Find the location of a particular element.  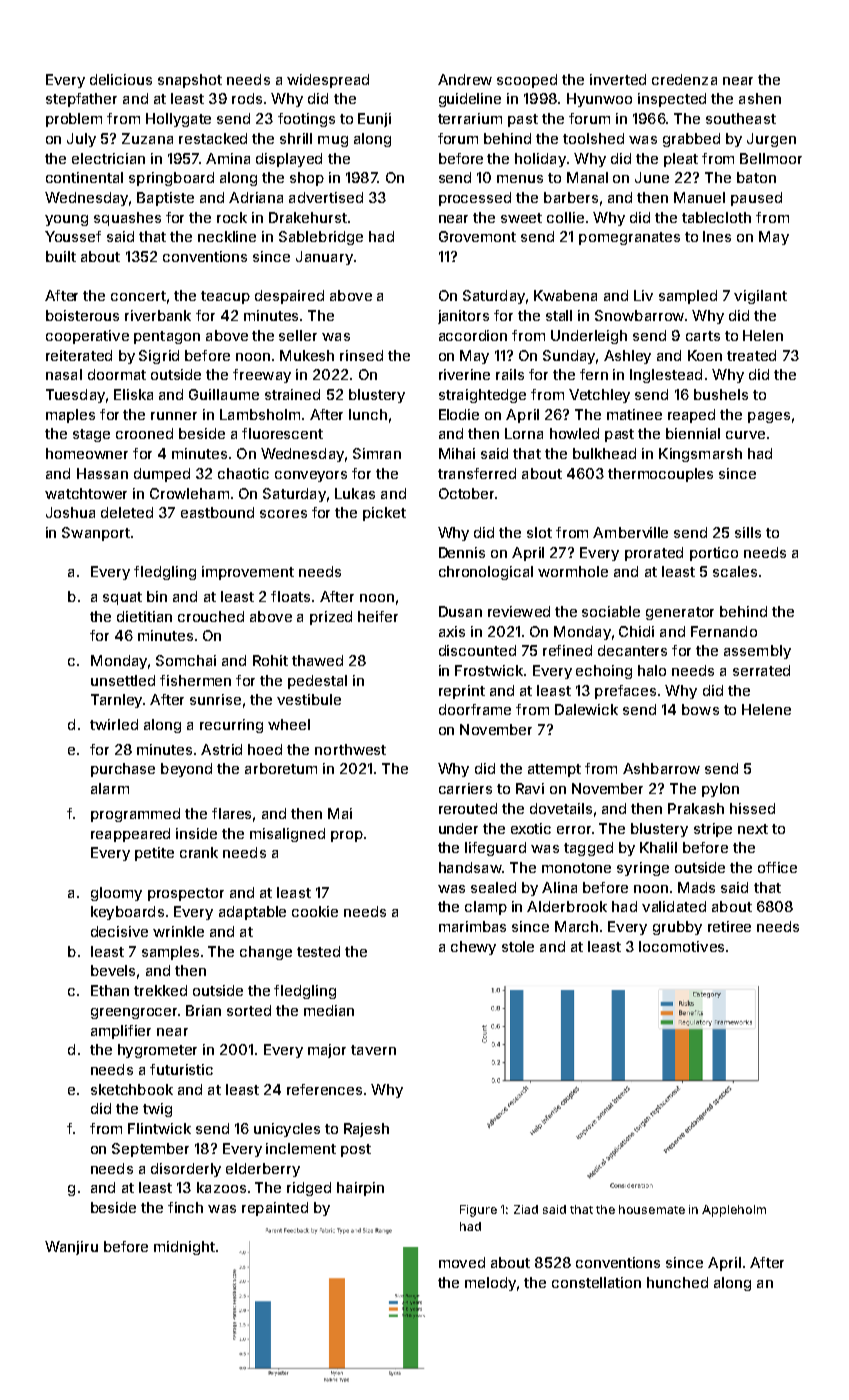

pedestal is located at coordinates (317, 682).
